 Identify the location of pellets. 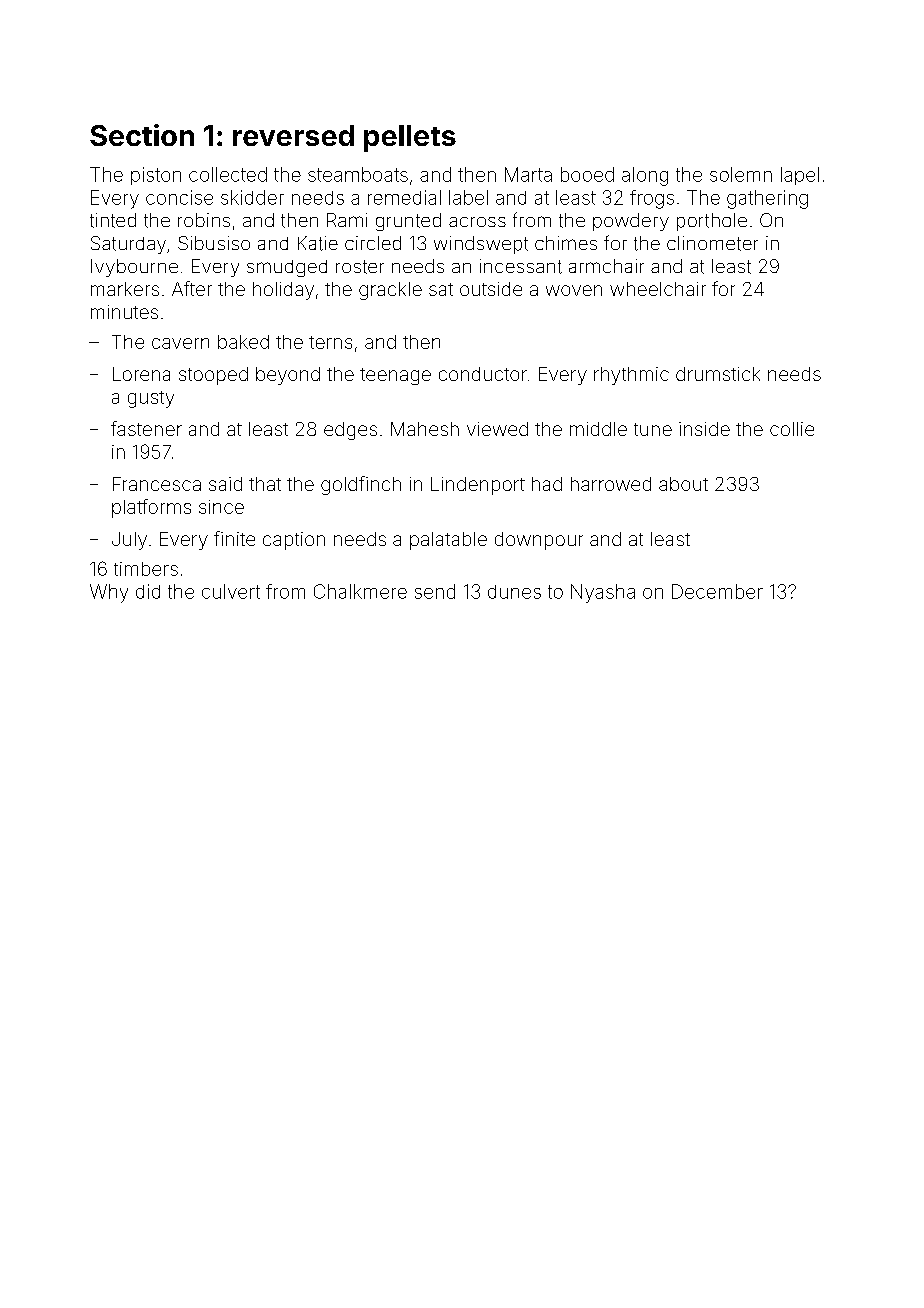
(410, 138).
